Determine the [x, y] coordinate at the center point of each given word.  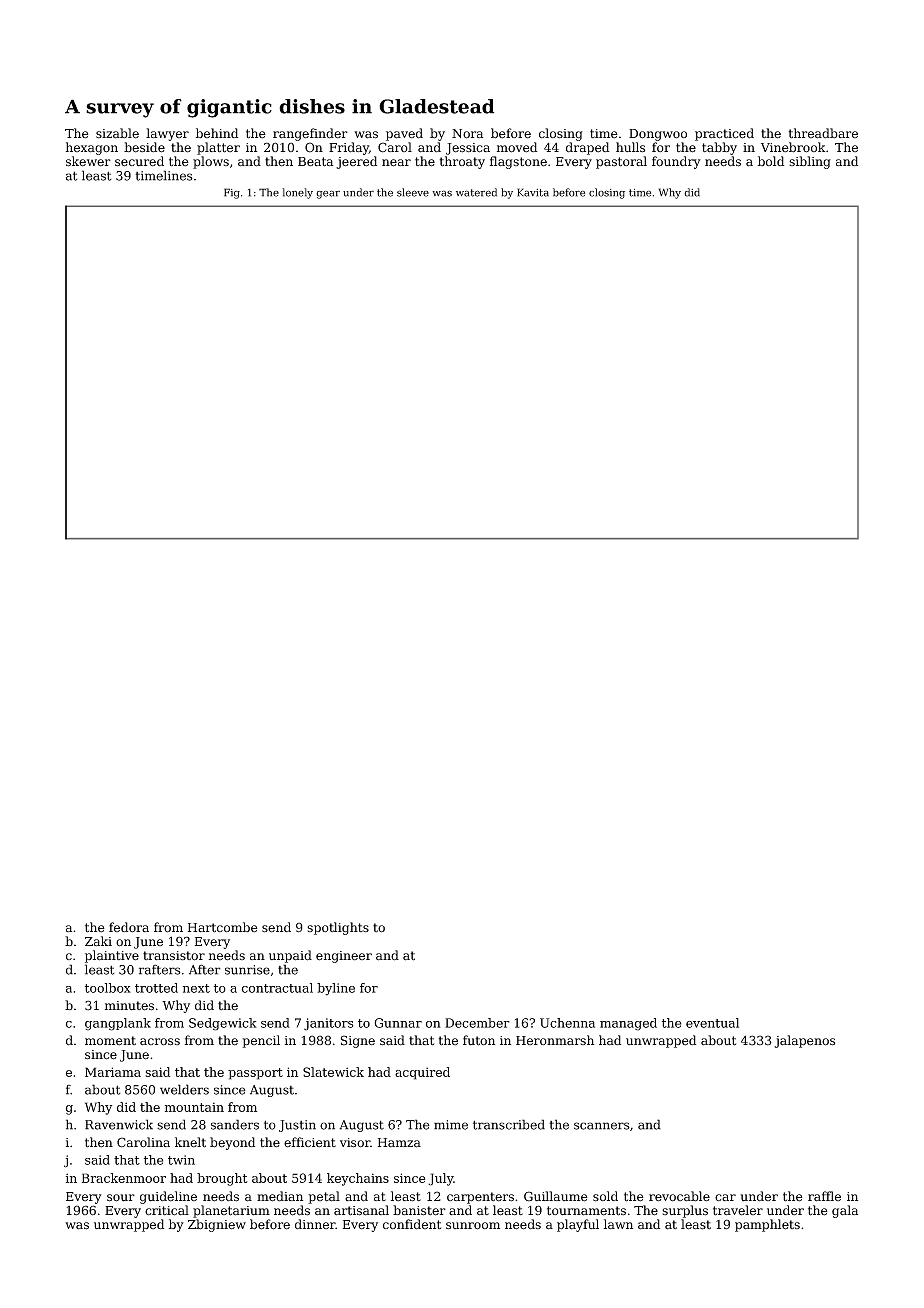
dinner [315, 1224]
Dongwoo [658, 135]
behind [217, 133]
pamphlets [767, 1225]
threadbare [823, 133]
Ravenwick [119, 1124]
